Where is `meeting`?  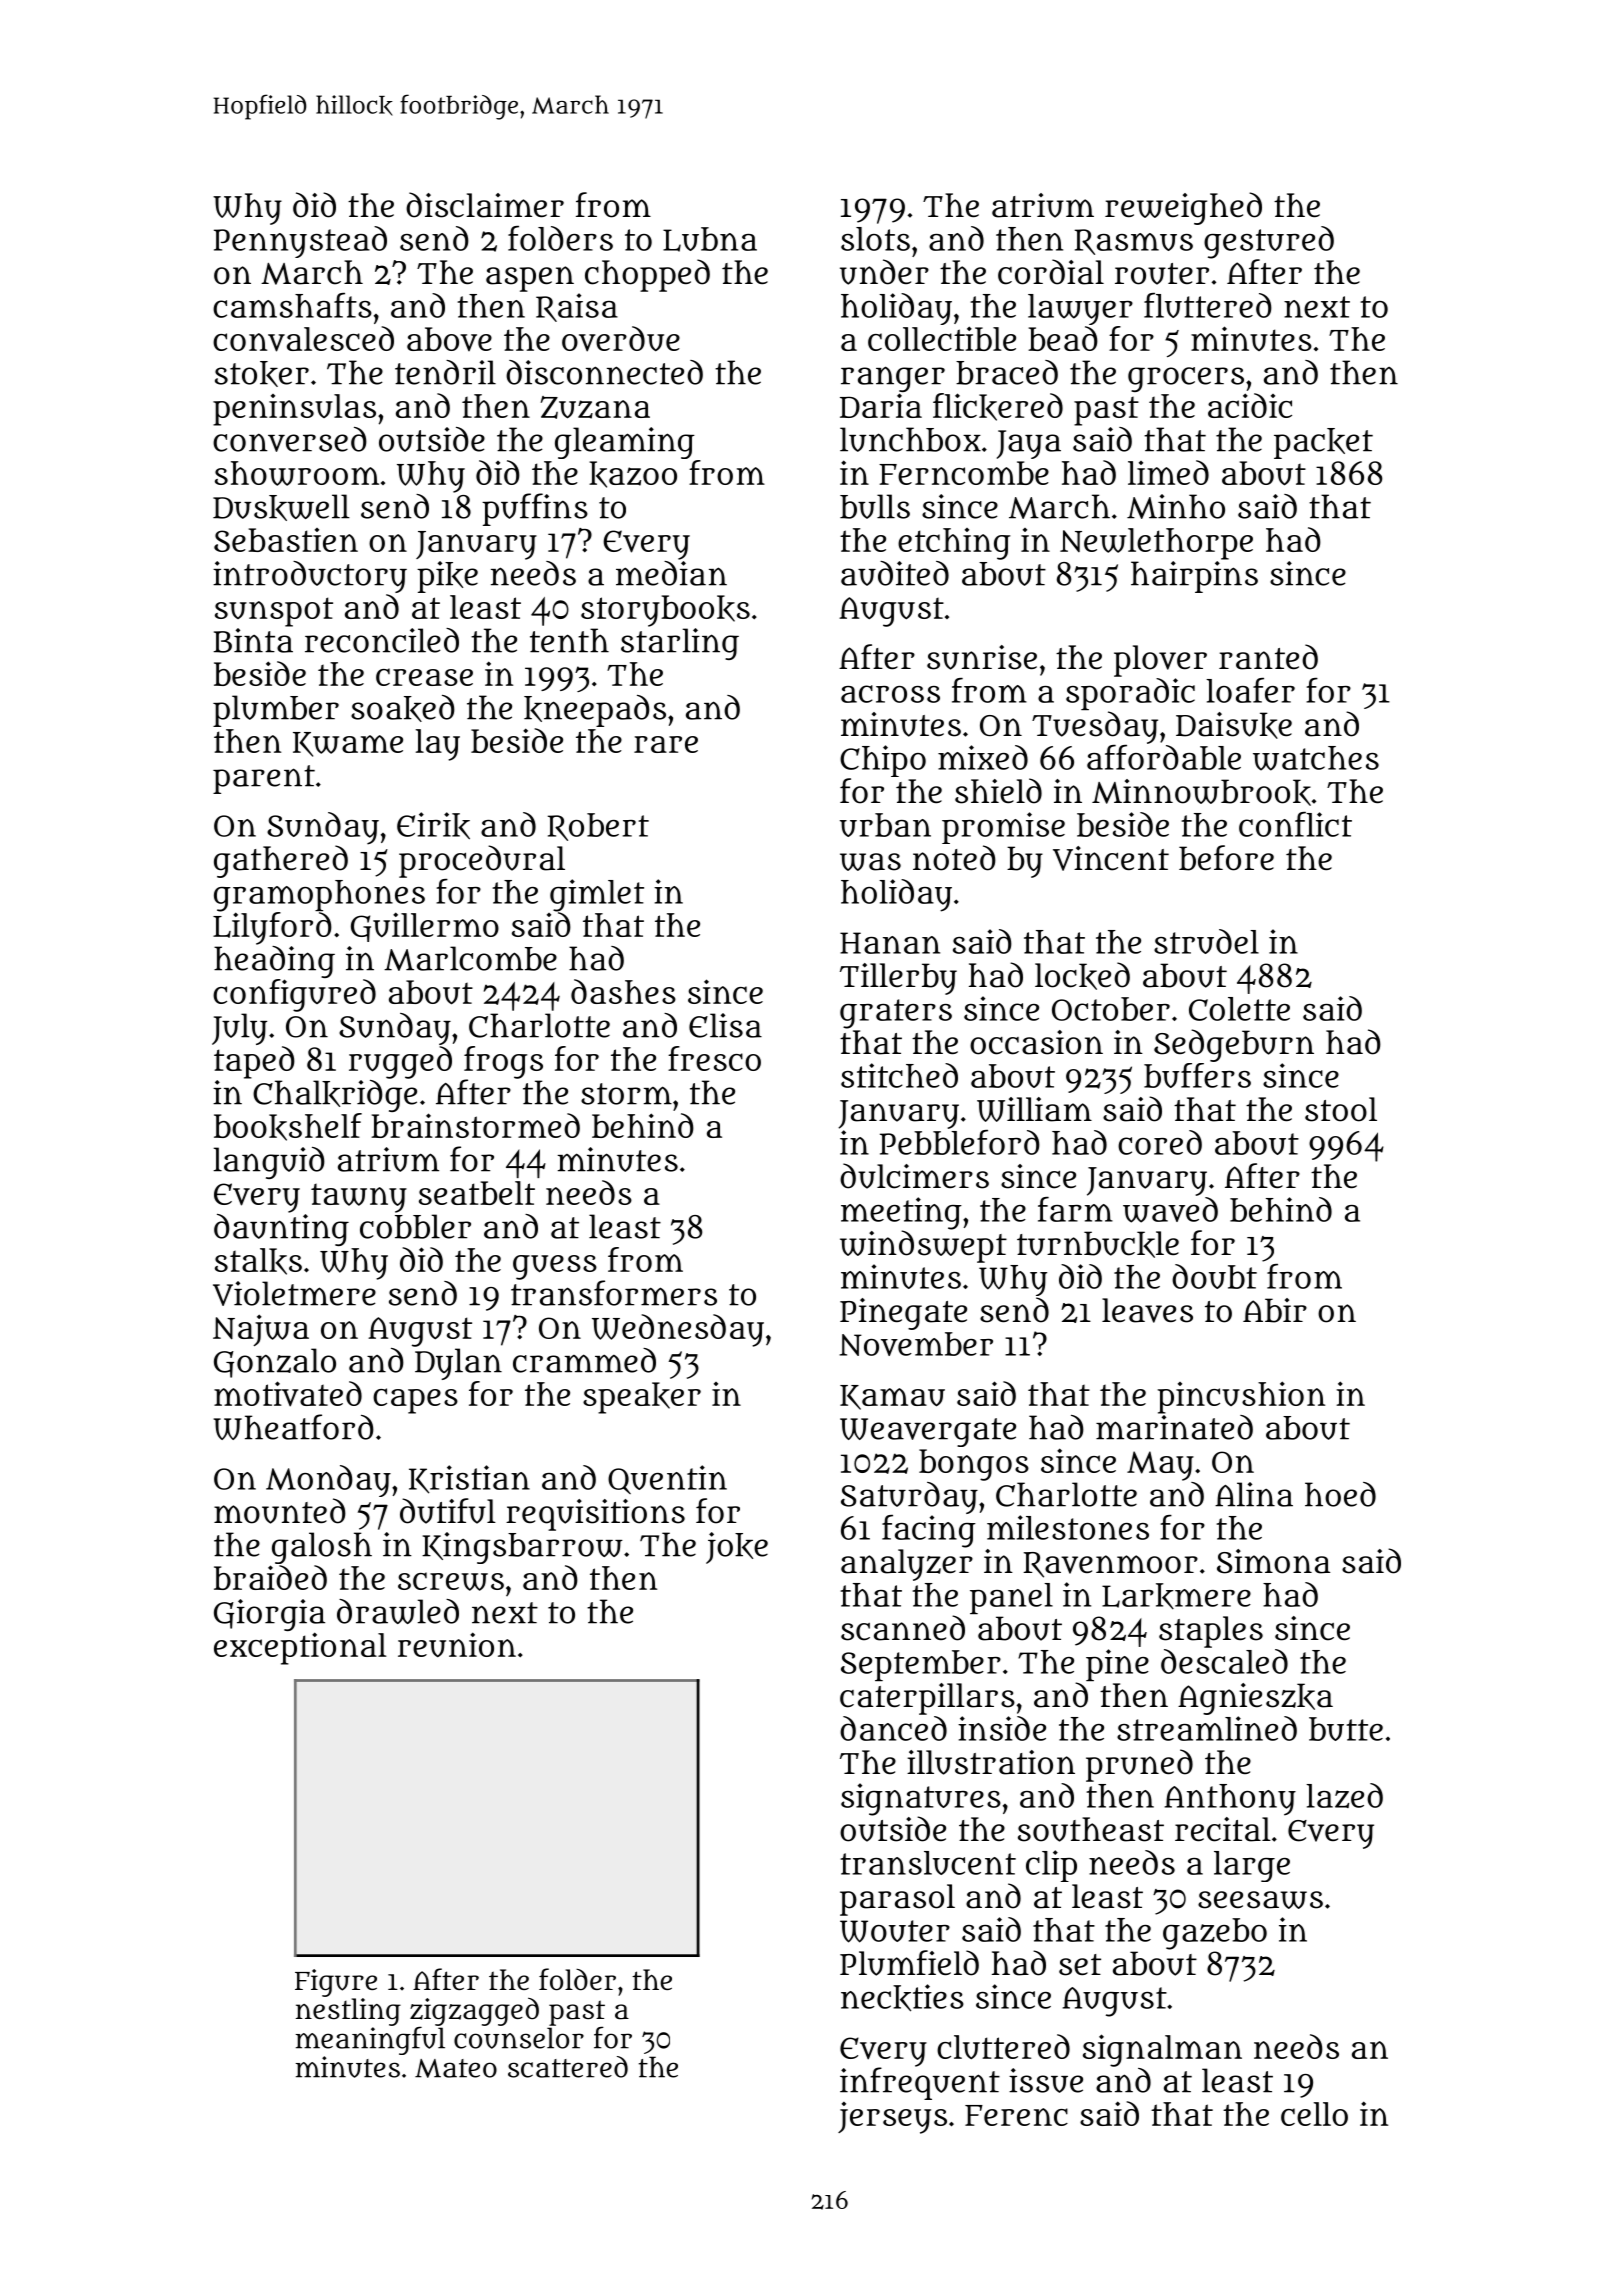
meeting is located at coordinates (901, 1213).
